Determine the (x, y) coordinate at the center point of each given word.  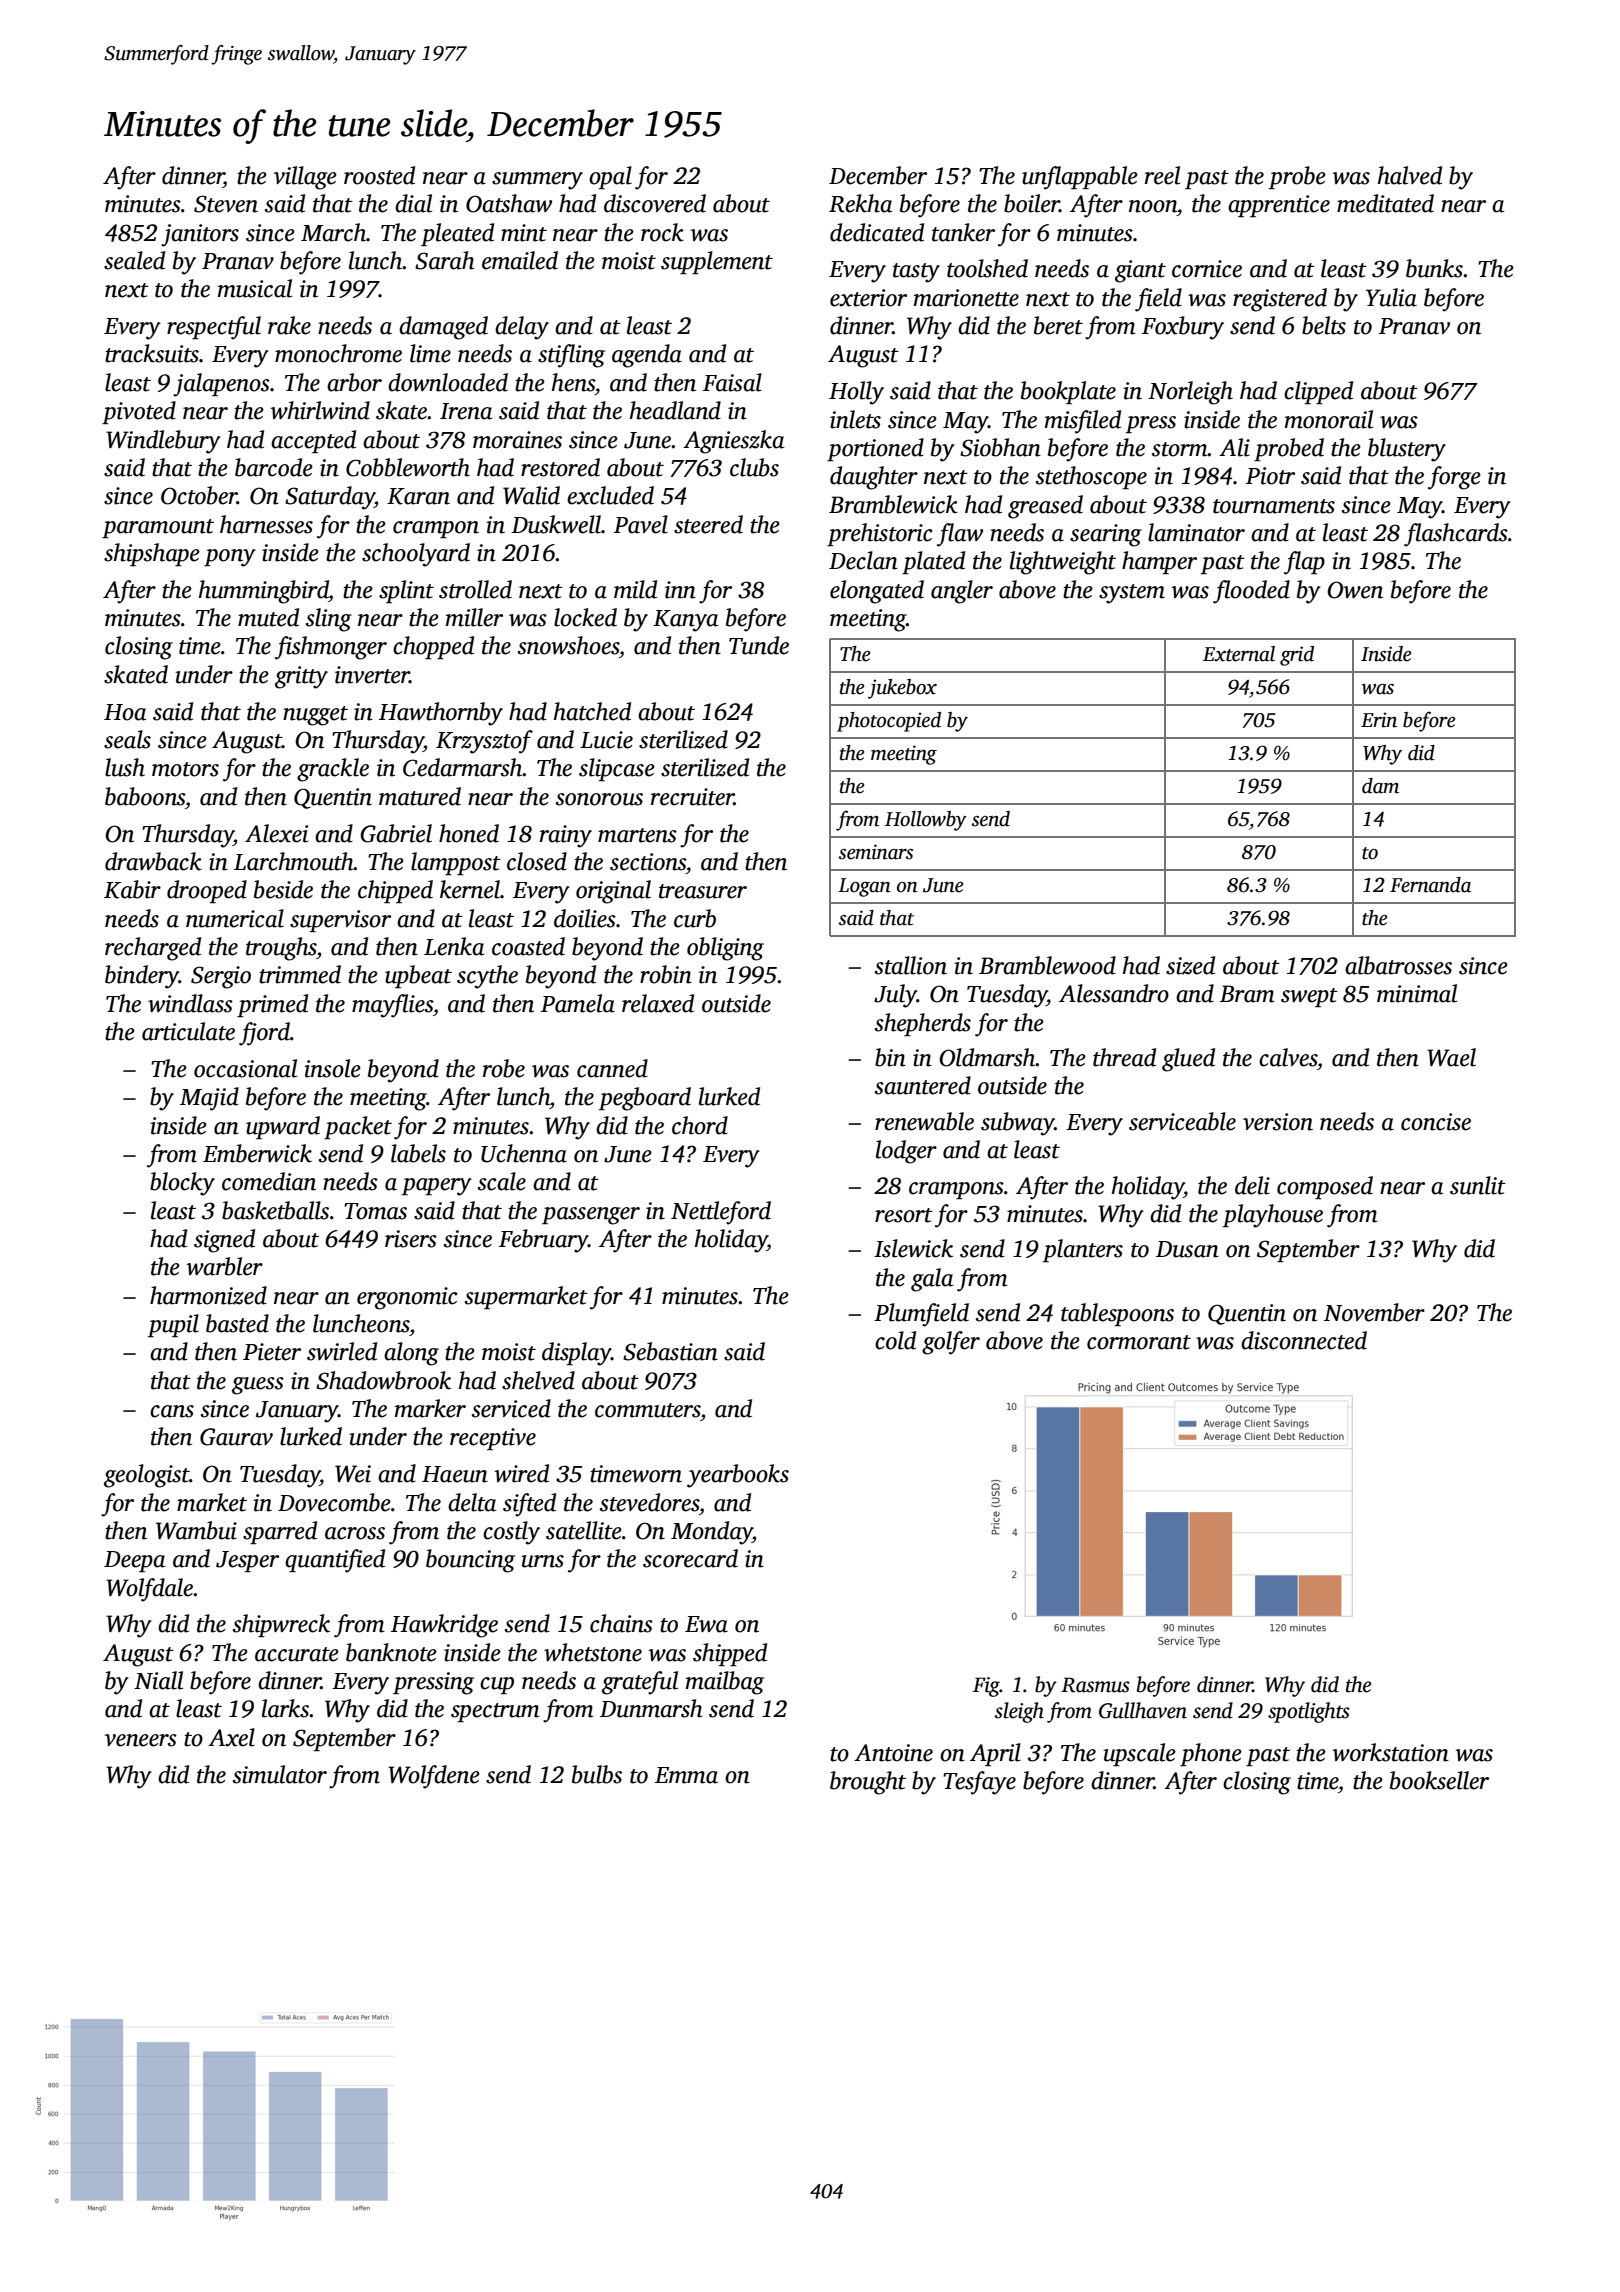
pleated (457, 234)
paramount (158, 528)
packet (358, 1127)
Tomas (375, 1211)
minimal (1417, 993)
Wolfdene (434, 1777)
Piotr (1270, 476)
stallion (911, 965)
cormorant (1139, 1342)
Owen (1355, 590)
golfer (951, 1343)
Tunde (759, 645)
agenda (647, 356)
